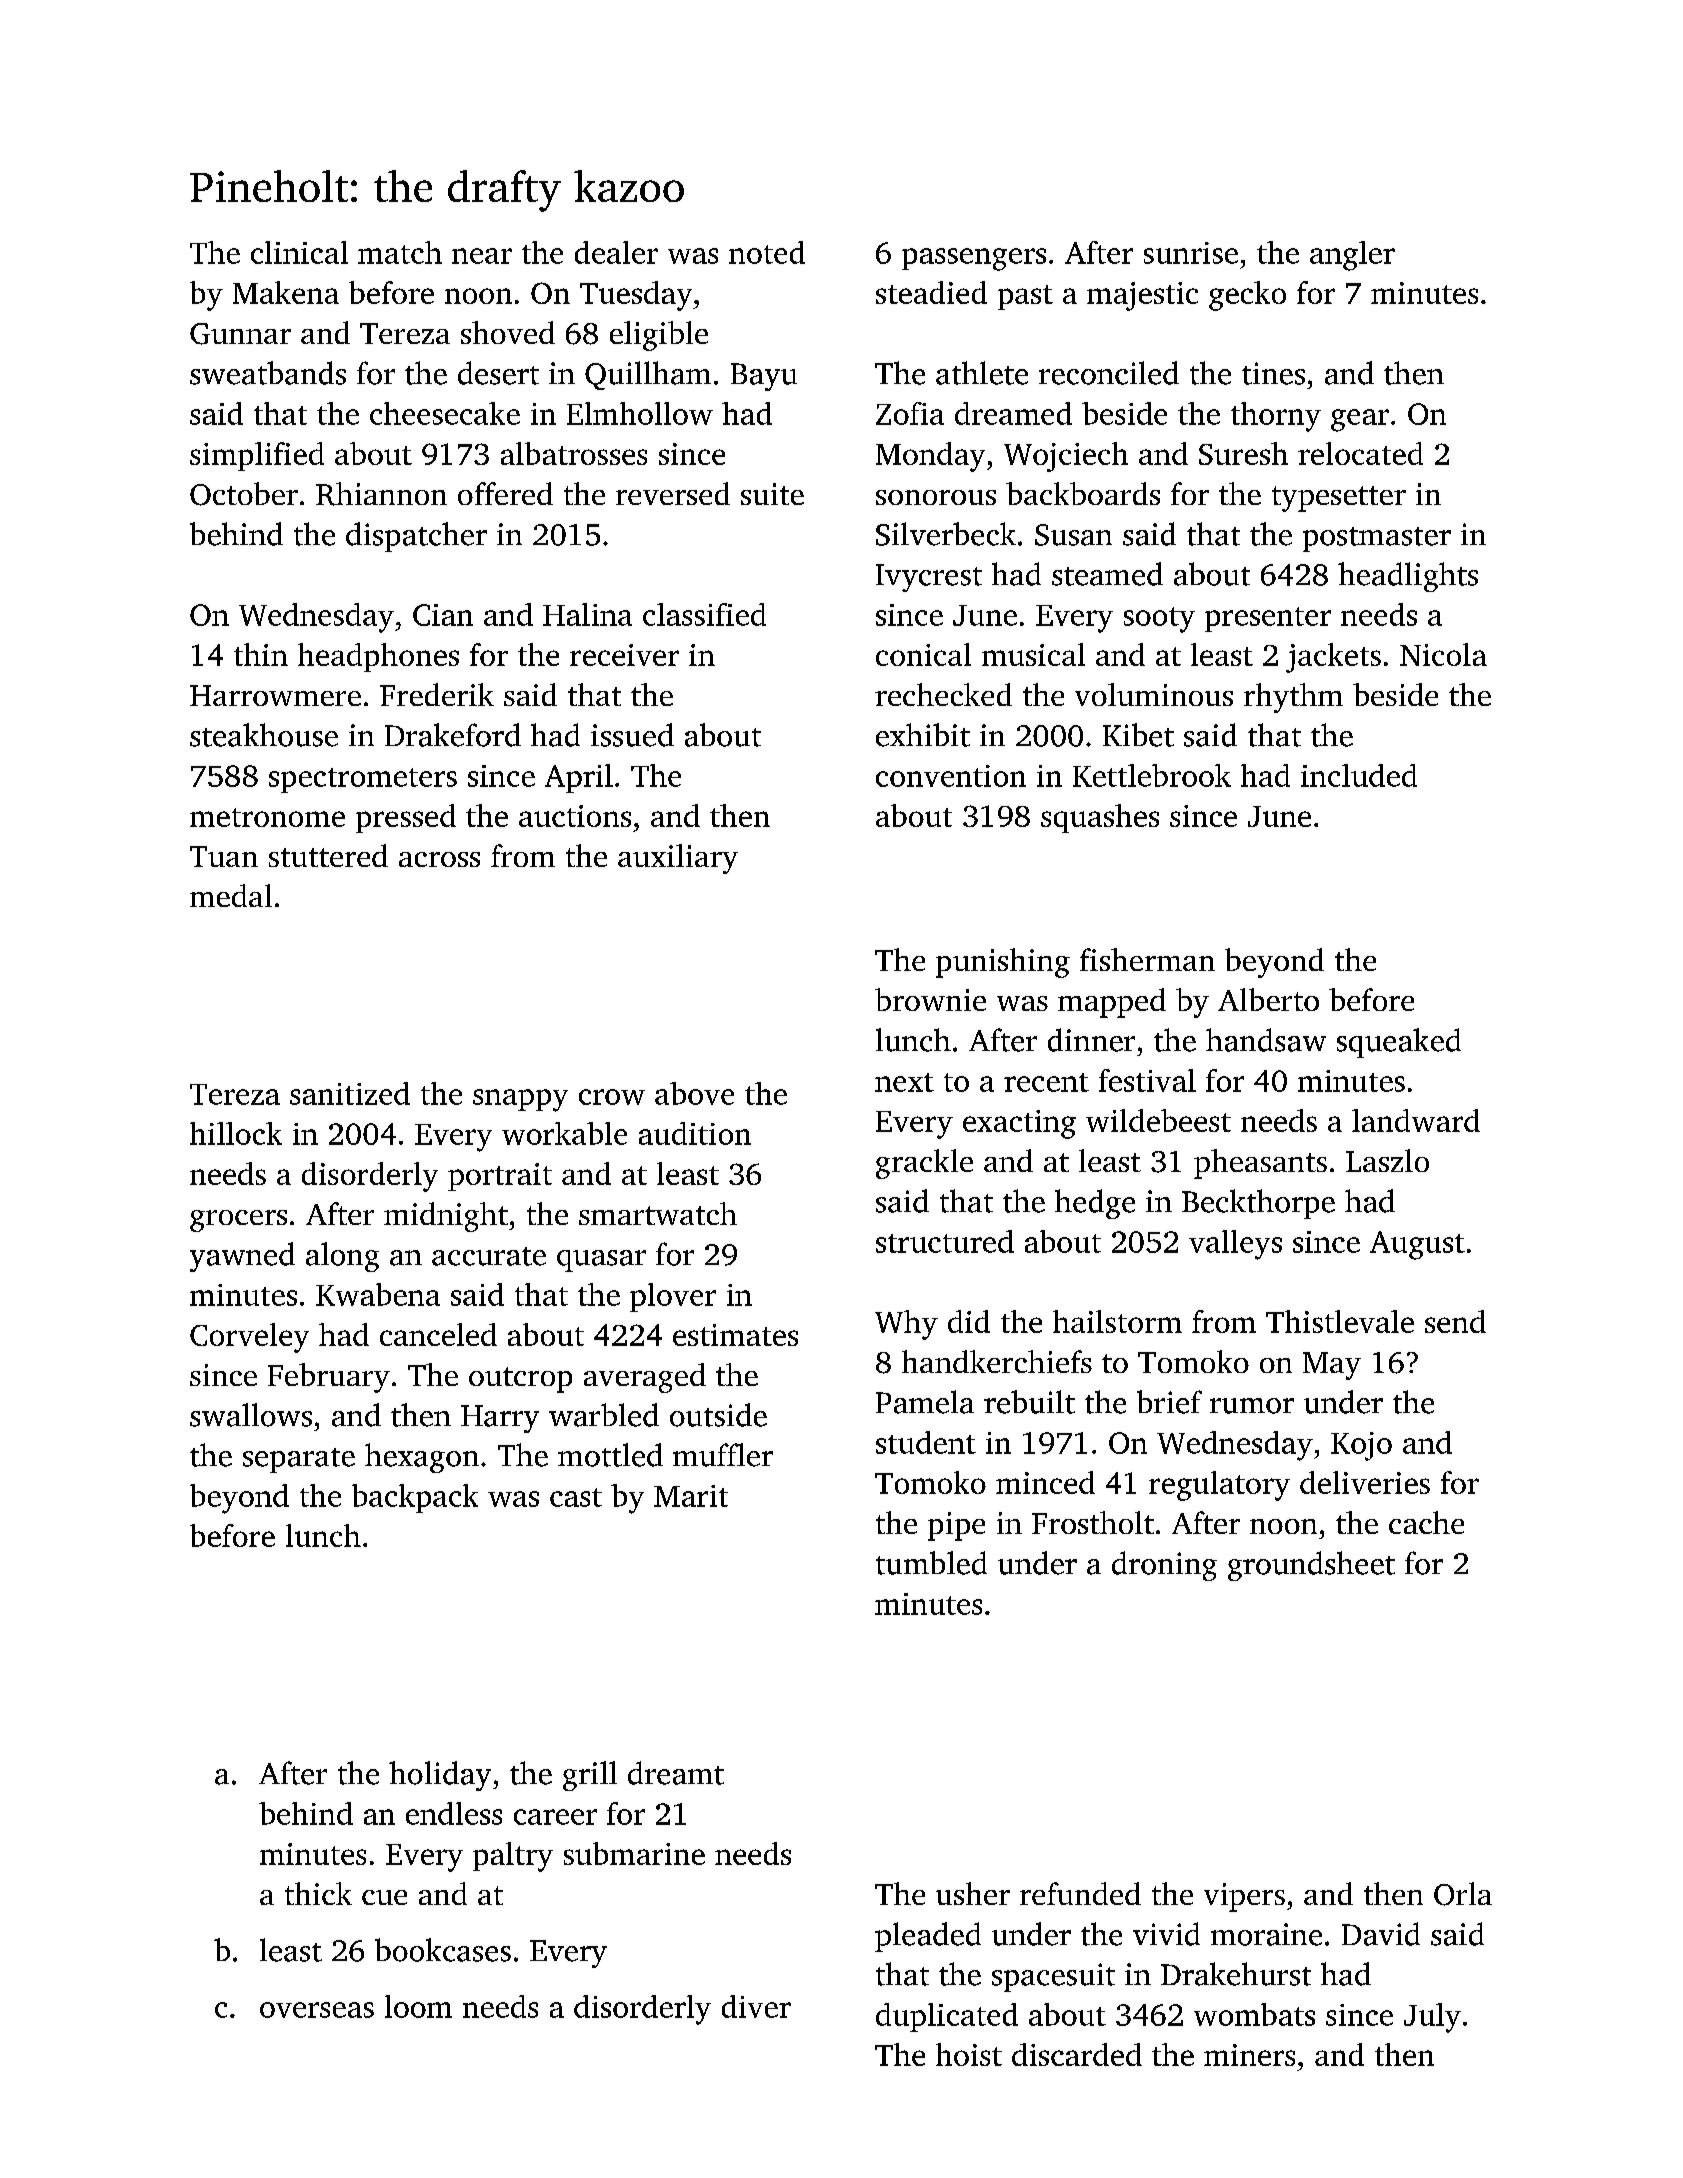 The image size is (1683, 2178). What do you see at coordinates (756, 2006) in the document?
I see `diver` at bounding box center [756, 2006].
